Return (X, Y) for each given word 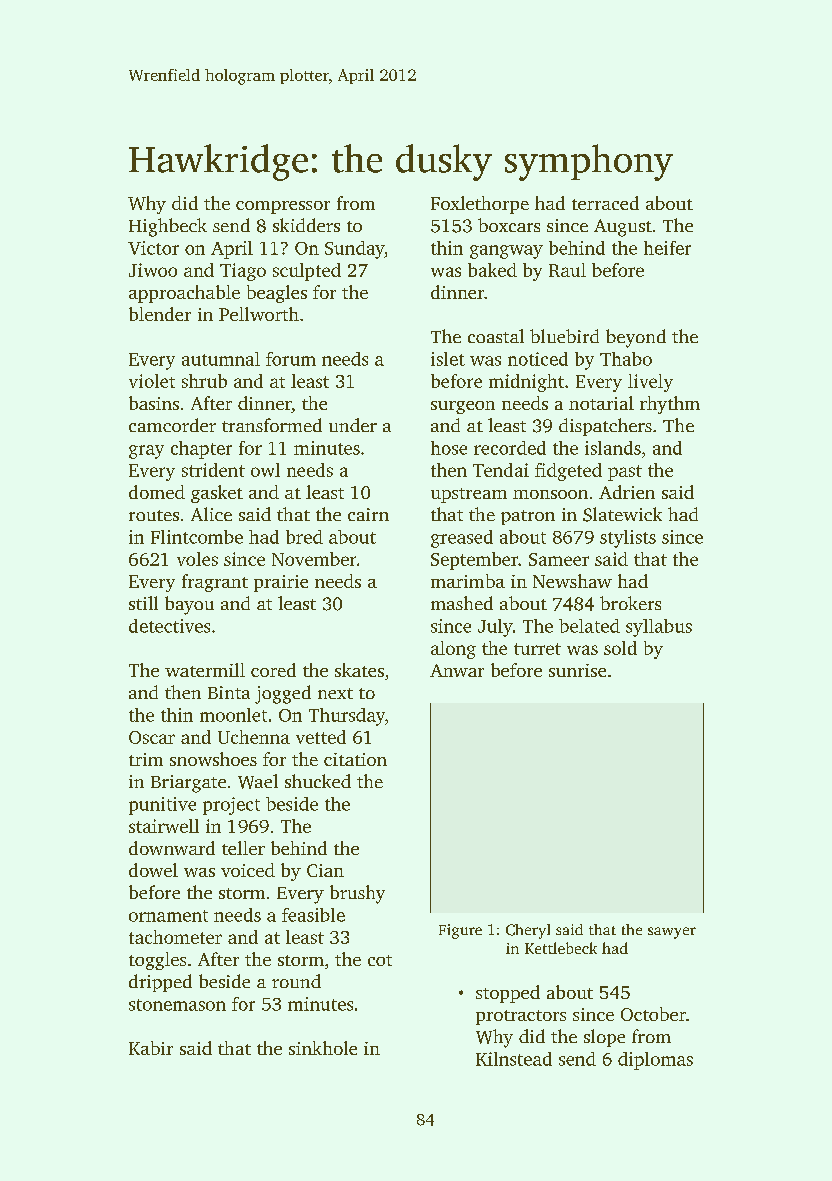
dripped (160, 983)
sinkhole (323, 1048)
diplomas (655, 1061)
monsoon (550, 494)
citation (355, 759)
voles (197, 559)
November (314, 559)
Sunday (355, 250)
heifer (667, 248)
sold (620, 648)
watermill (205, 670)
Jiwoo (153, 270)
